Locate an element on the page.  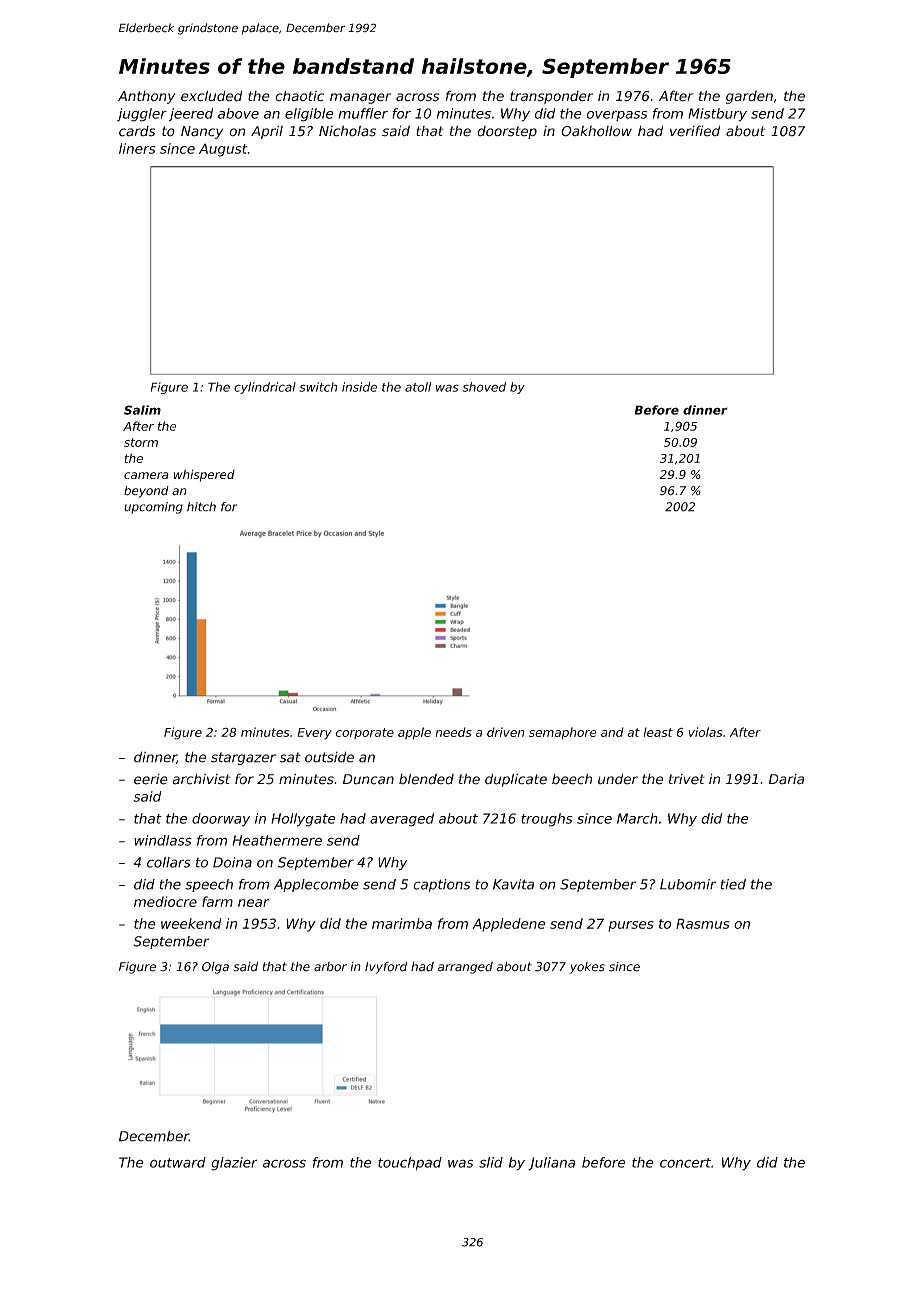
violas is located at coordinates (706, 732).
